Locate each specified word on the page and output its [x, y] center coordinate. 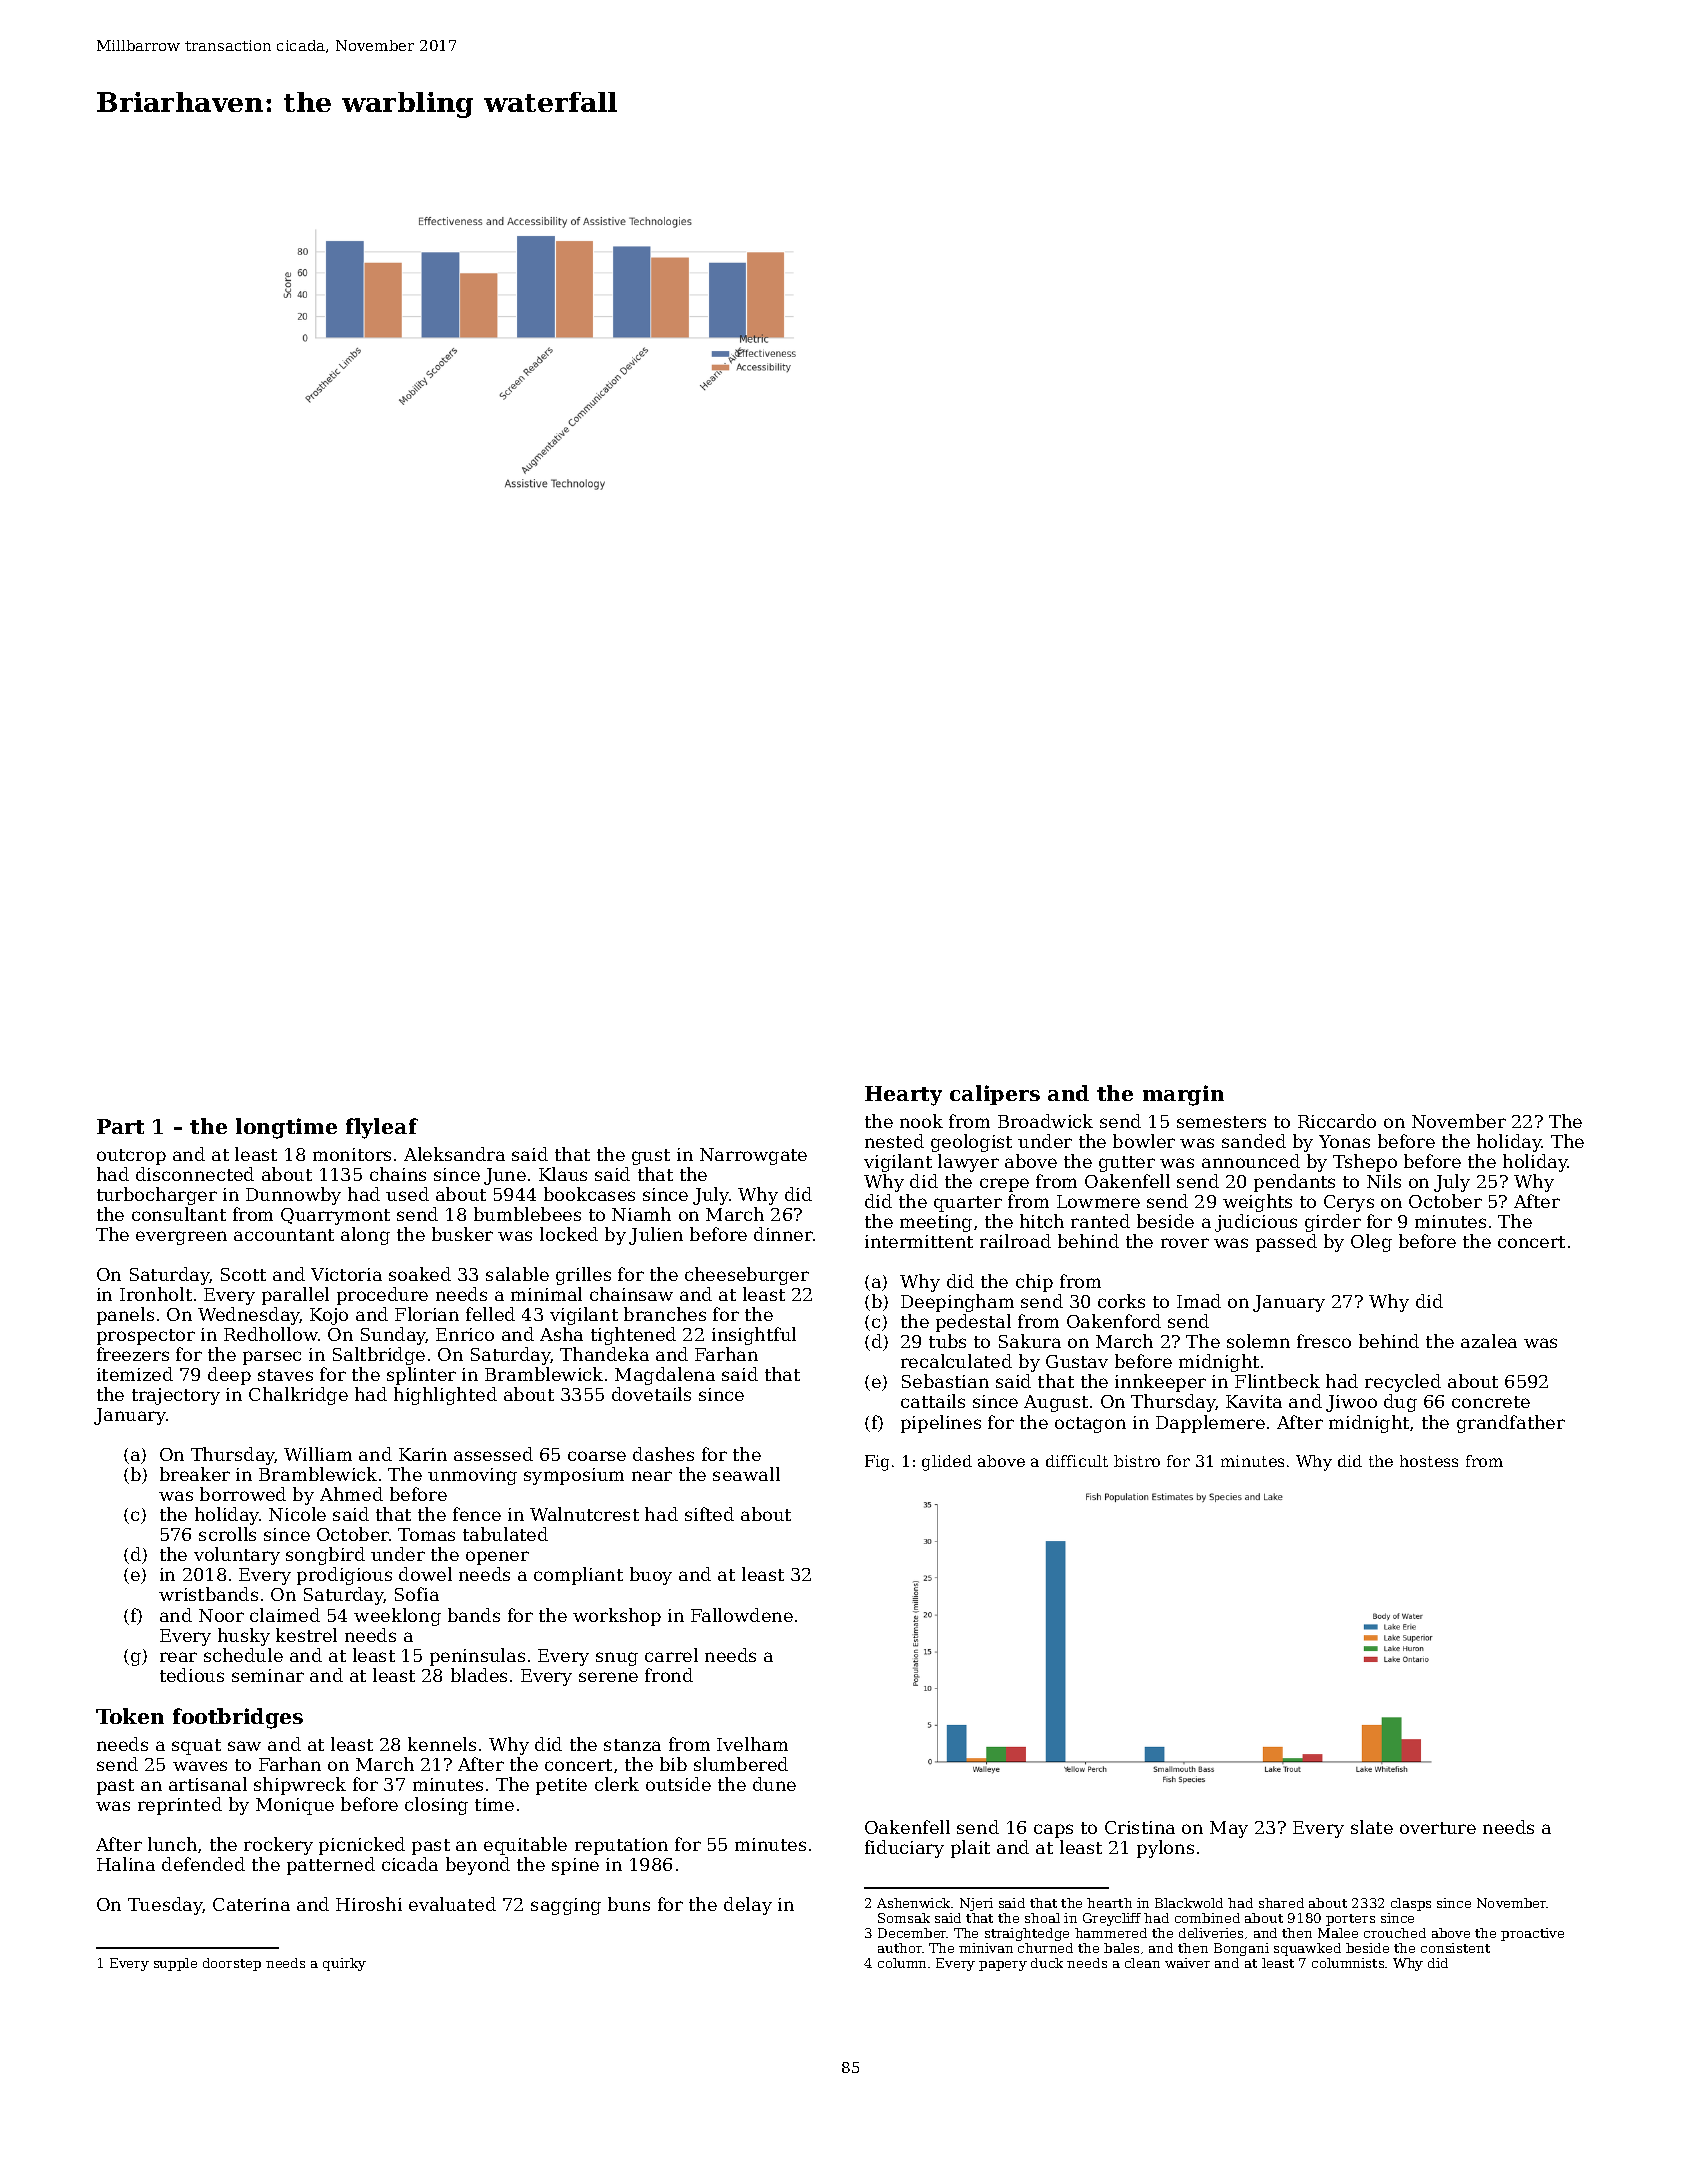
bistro [1137, 1461]
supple [175, 1964]
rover [1185, 1243]
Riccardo [1337, 1121]
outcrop [131, 1157]
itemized [135, 1374]
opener [497, 1558]
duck [1047, 1963]
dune [774, 1784]
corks [1121, 1301]
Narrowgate [753, 1156]
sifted [709, 1514]
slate [1372, 1827]
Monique [295, 1806]
